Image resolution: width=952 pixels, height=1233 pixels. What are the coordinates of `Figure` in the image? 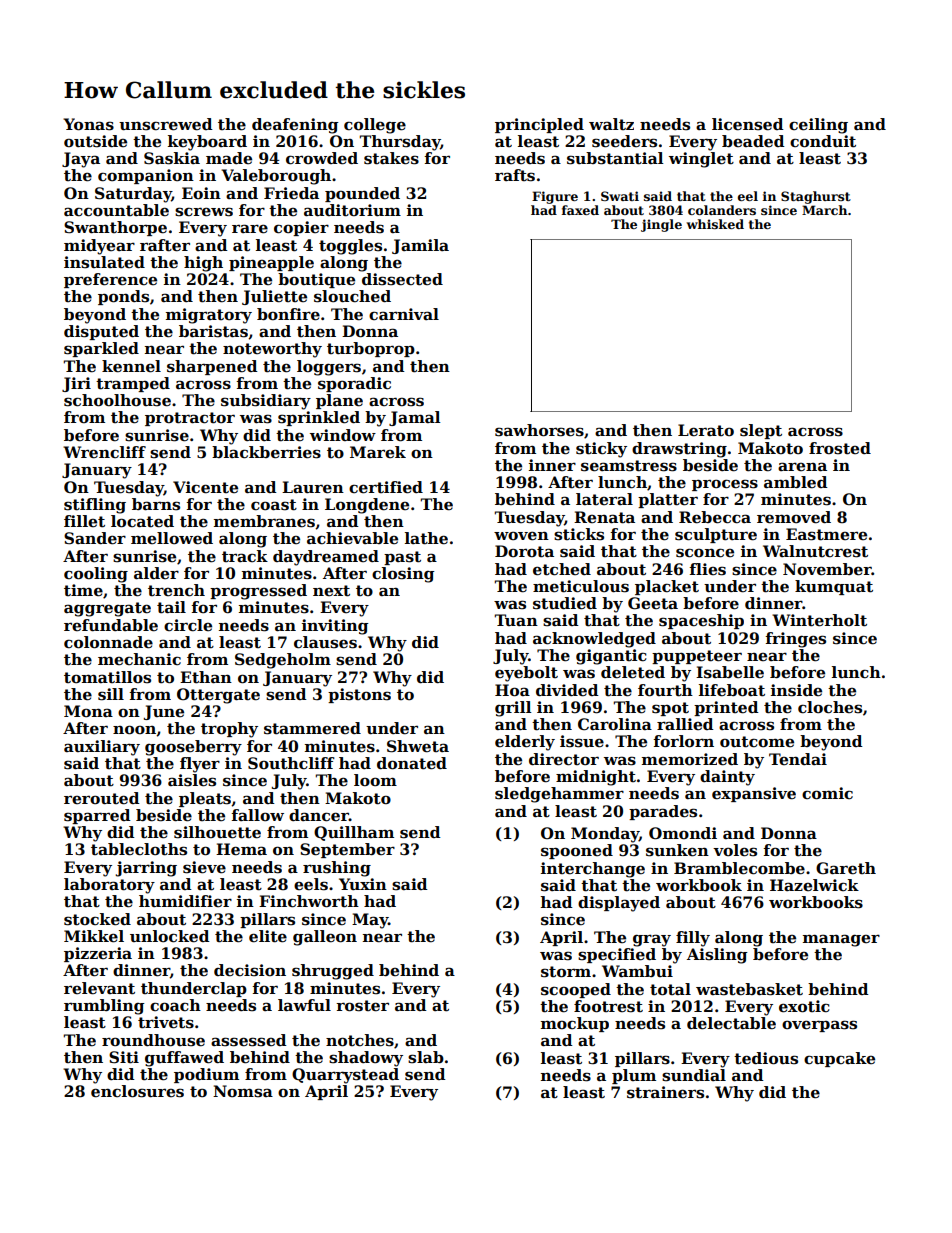 It's located at (555, 197).
